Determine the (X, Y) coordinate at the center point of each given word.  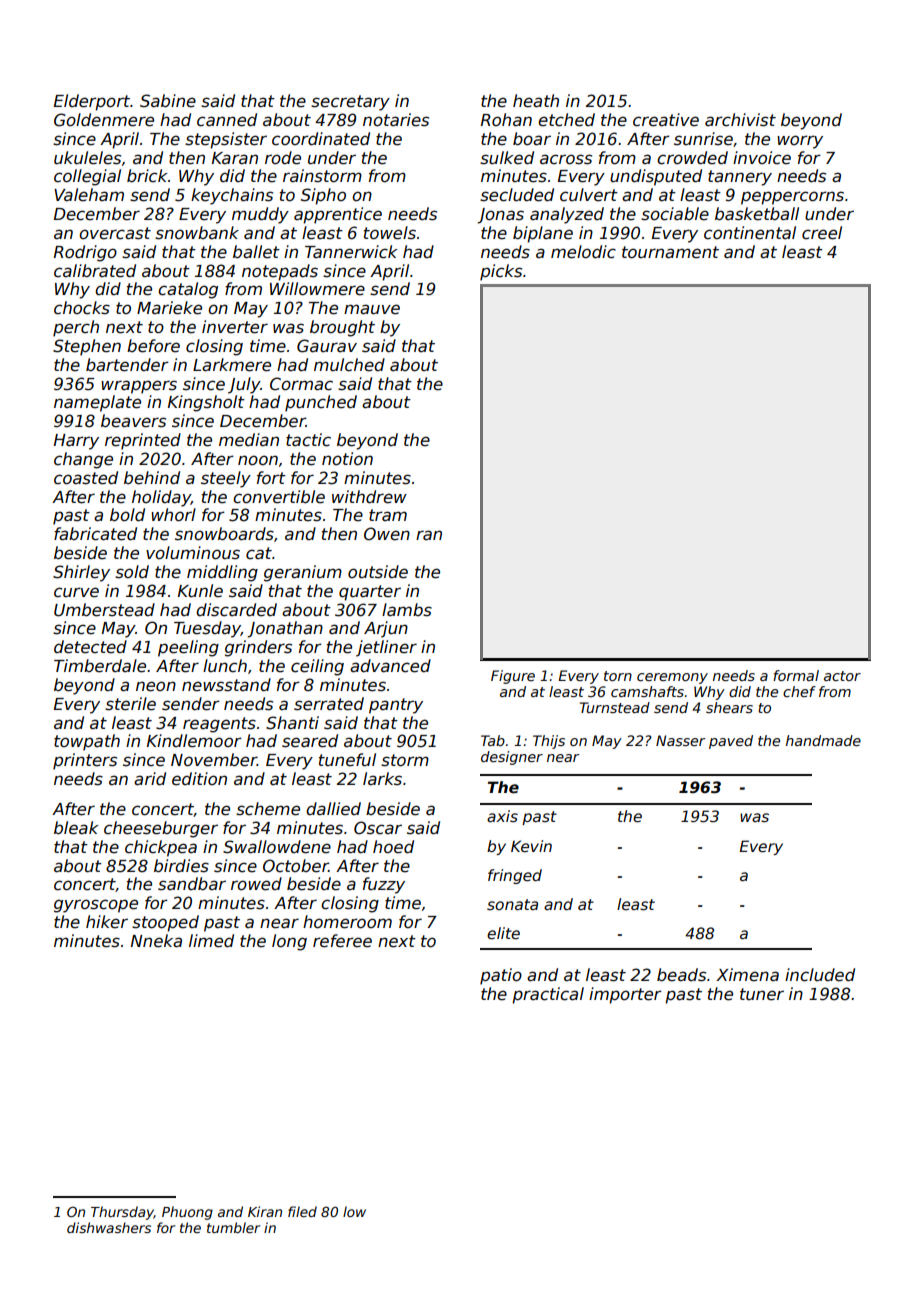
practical (548, 995)
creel (822, 233)
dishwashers (109, 1227)
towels (390, 233)
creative (666, 120)
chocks (82, 308)
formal (796, 675)
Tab (493, 740)
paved (731, 742)
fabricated (95, 534)
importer (625, 995)
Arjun (386, 629)
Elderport (92, 102)
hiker (107, 922)
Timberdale (100, 666)
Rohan (506, 120)
